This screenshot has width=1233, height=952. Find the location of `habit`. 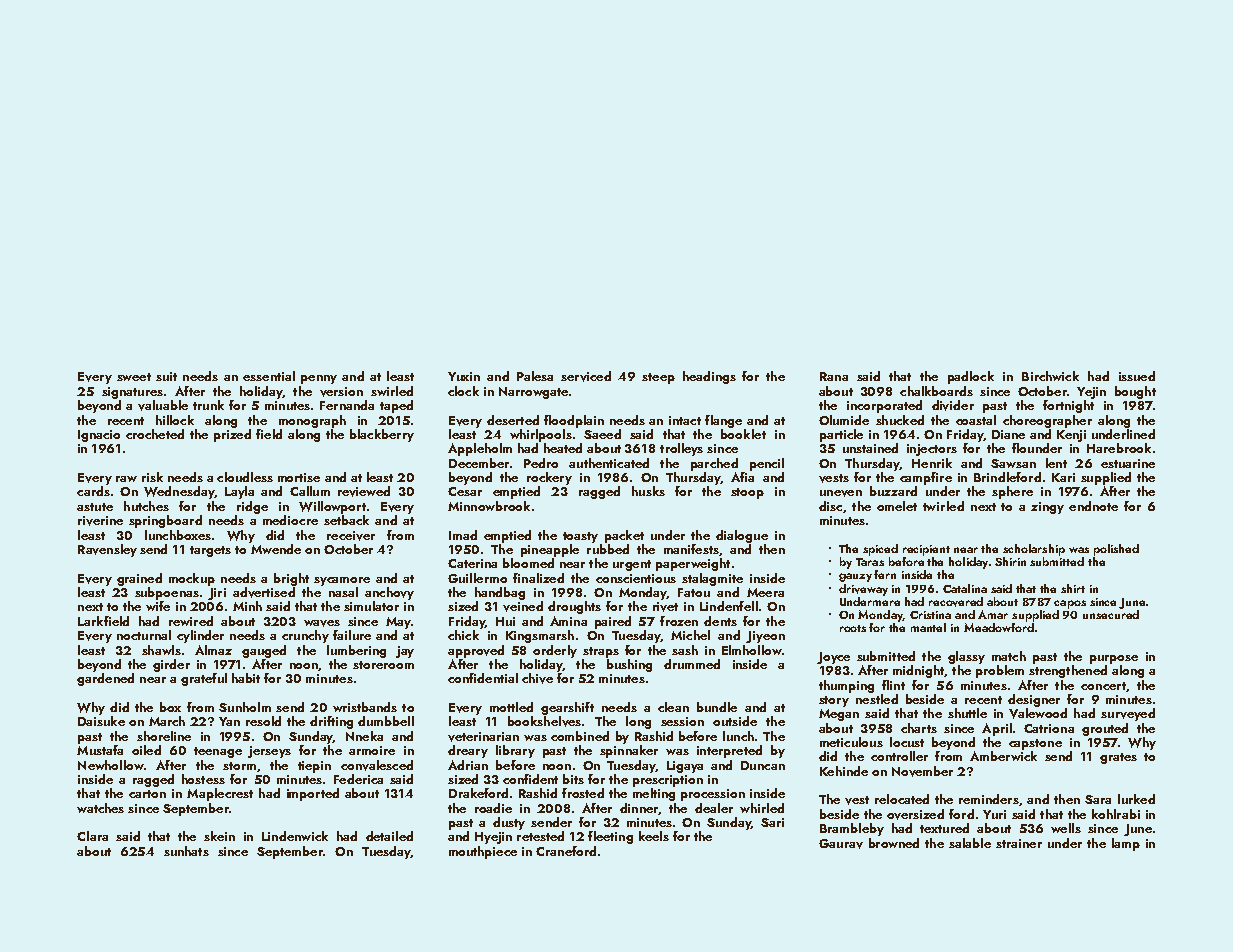

habit is located at coordinates (246, 678).
